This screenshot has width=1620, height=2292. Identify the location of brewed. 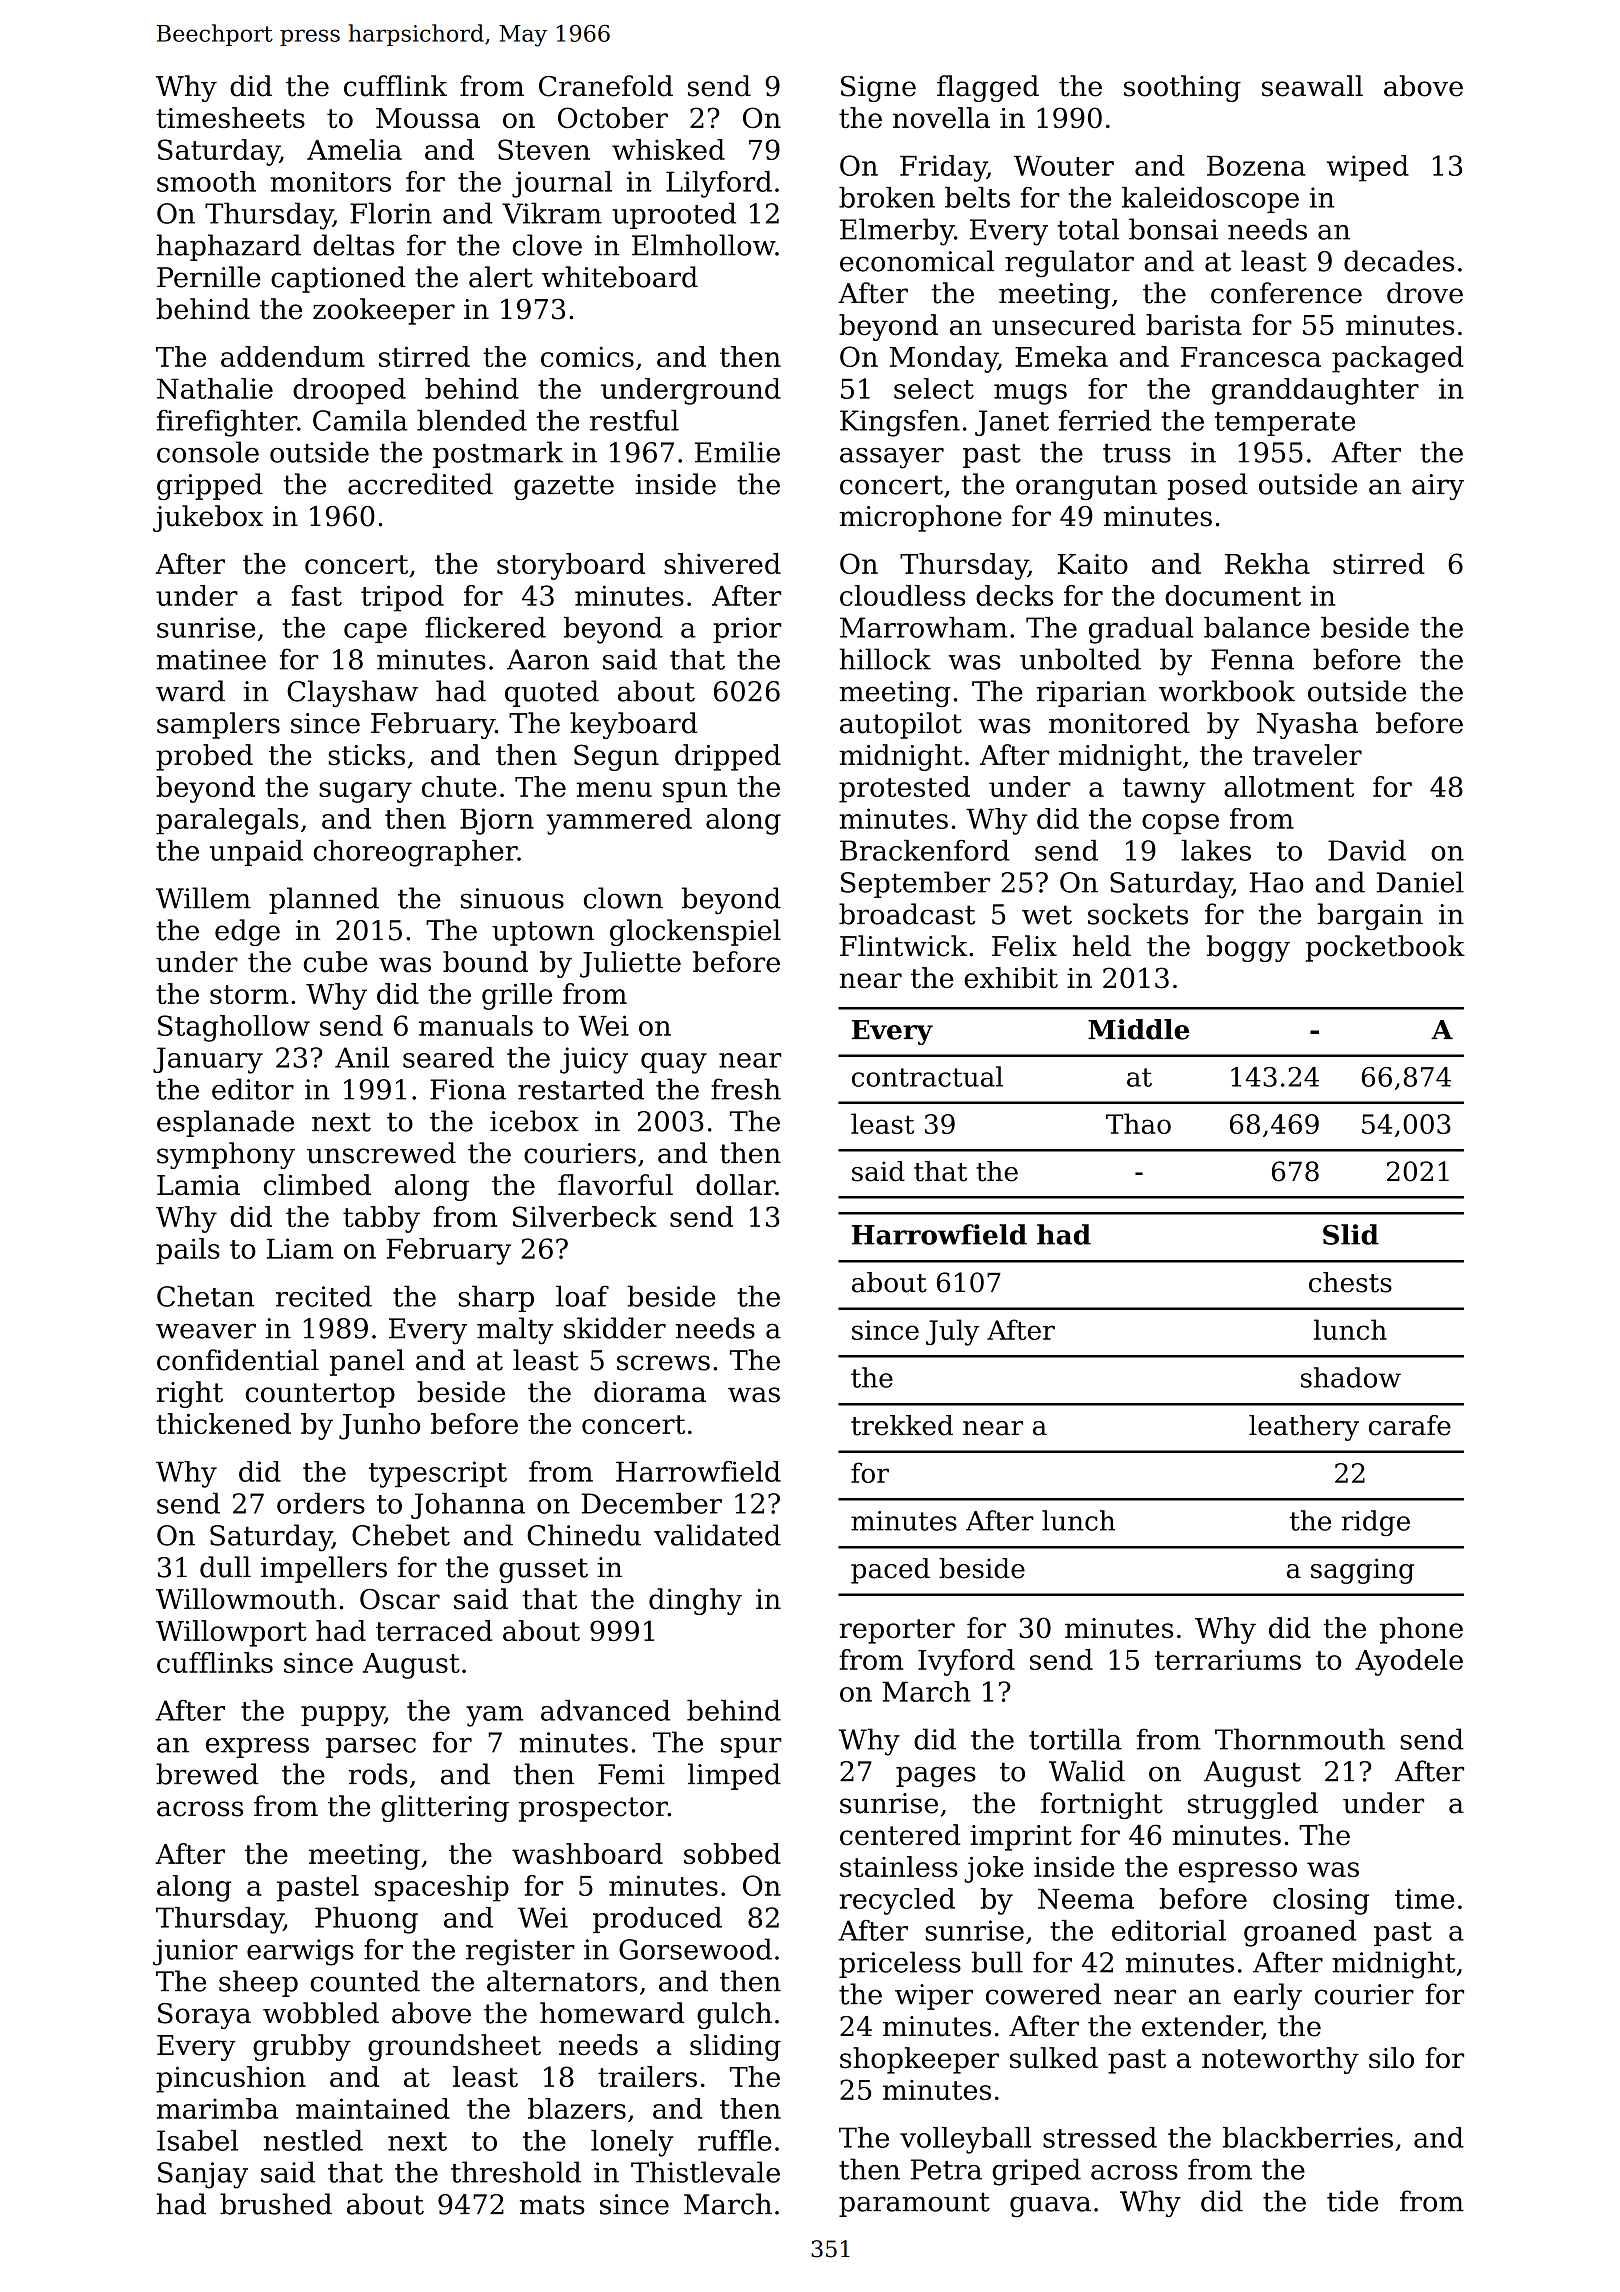
(207, 1774).
